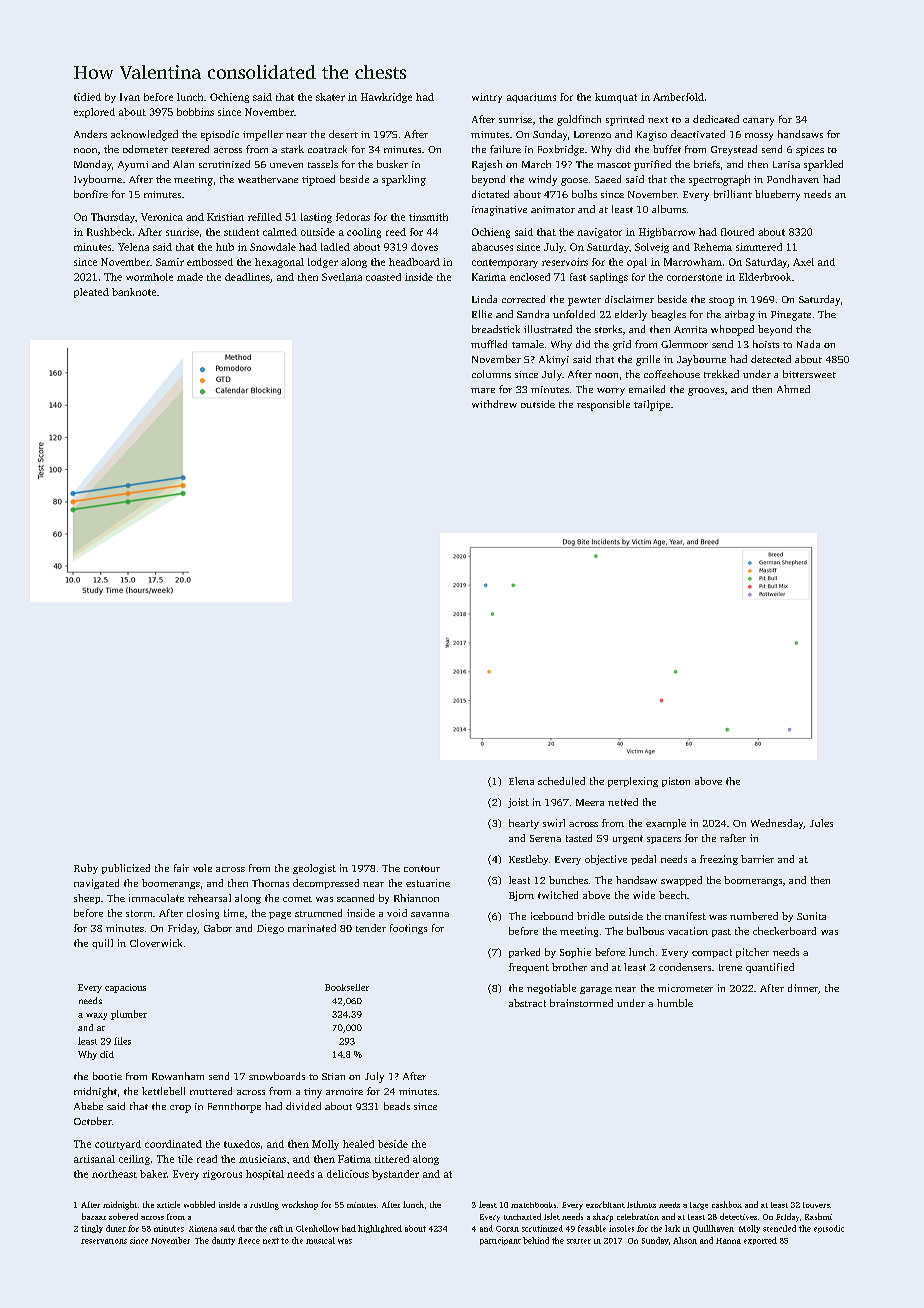  What do you see at coordinates (521, 896) in the image?
I see `Bjorn` at bounding box center [521, 896].
